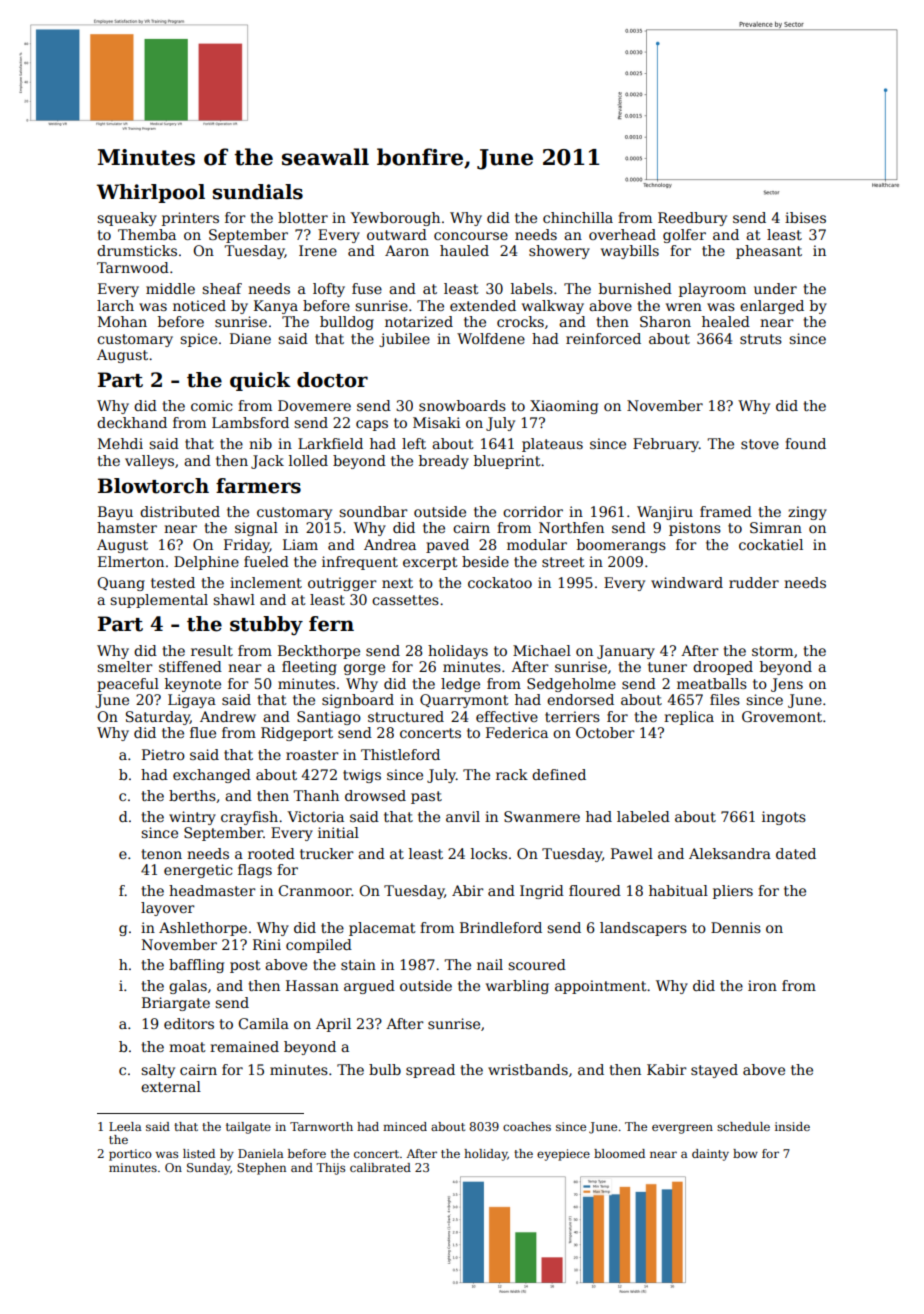  What do you see at coordinates (406, 716) in the image?
I see `structured` at bounding box center [406, 716].
